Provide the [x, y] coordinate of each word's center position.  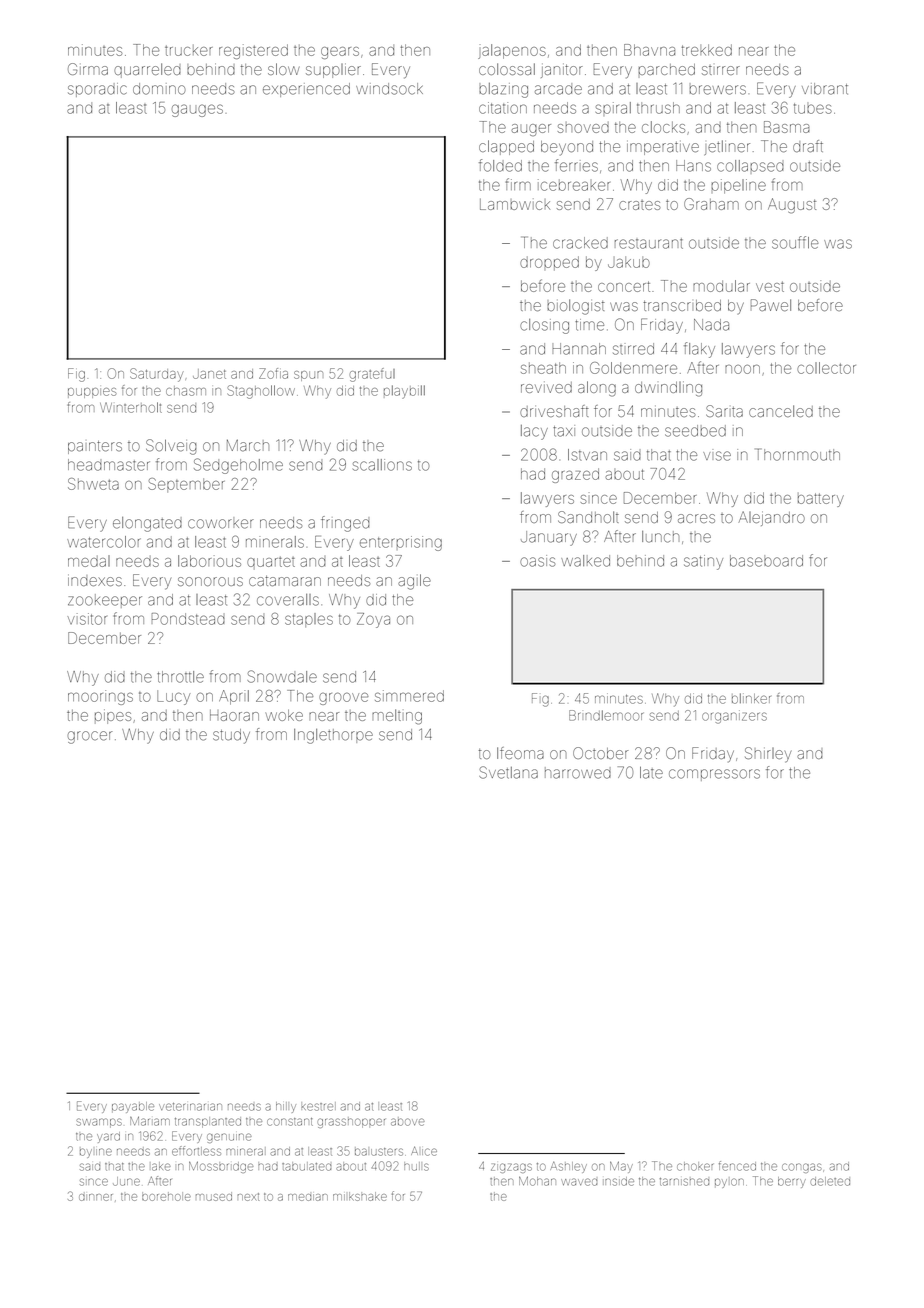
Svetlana [508, 772]
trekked [707, 50]
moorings [100, 697]
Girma [88, 69]
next [248, 1197]
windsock [389, 89]
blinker [751, 698]
